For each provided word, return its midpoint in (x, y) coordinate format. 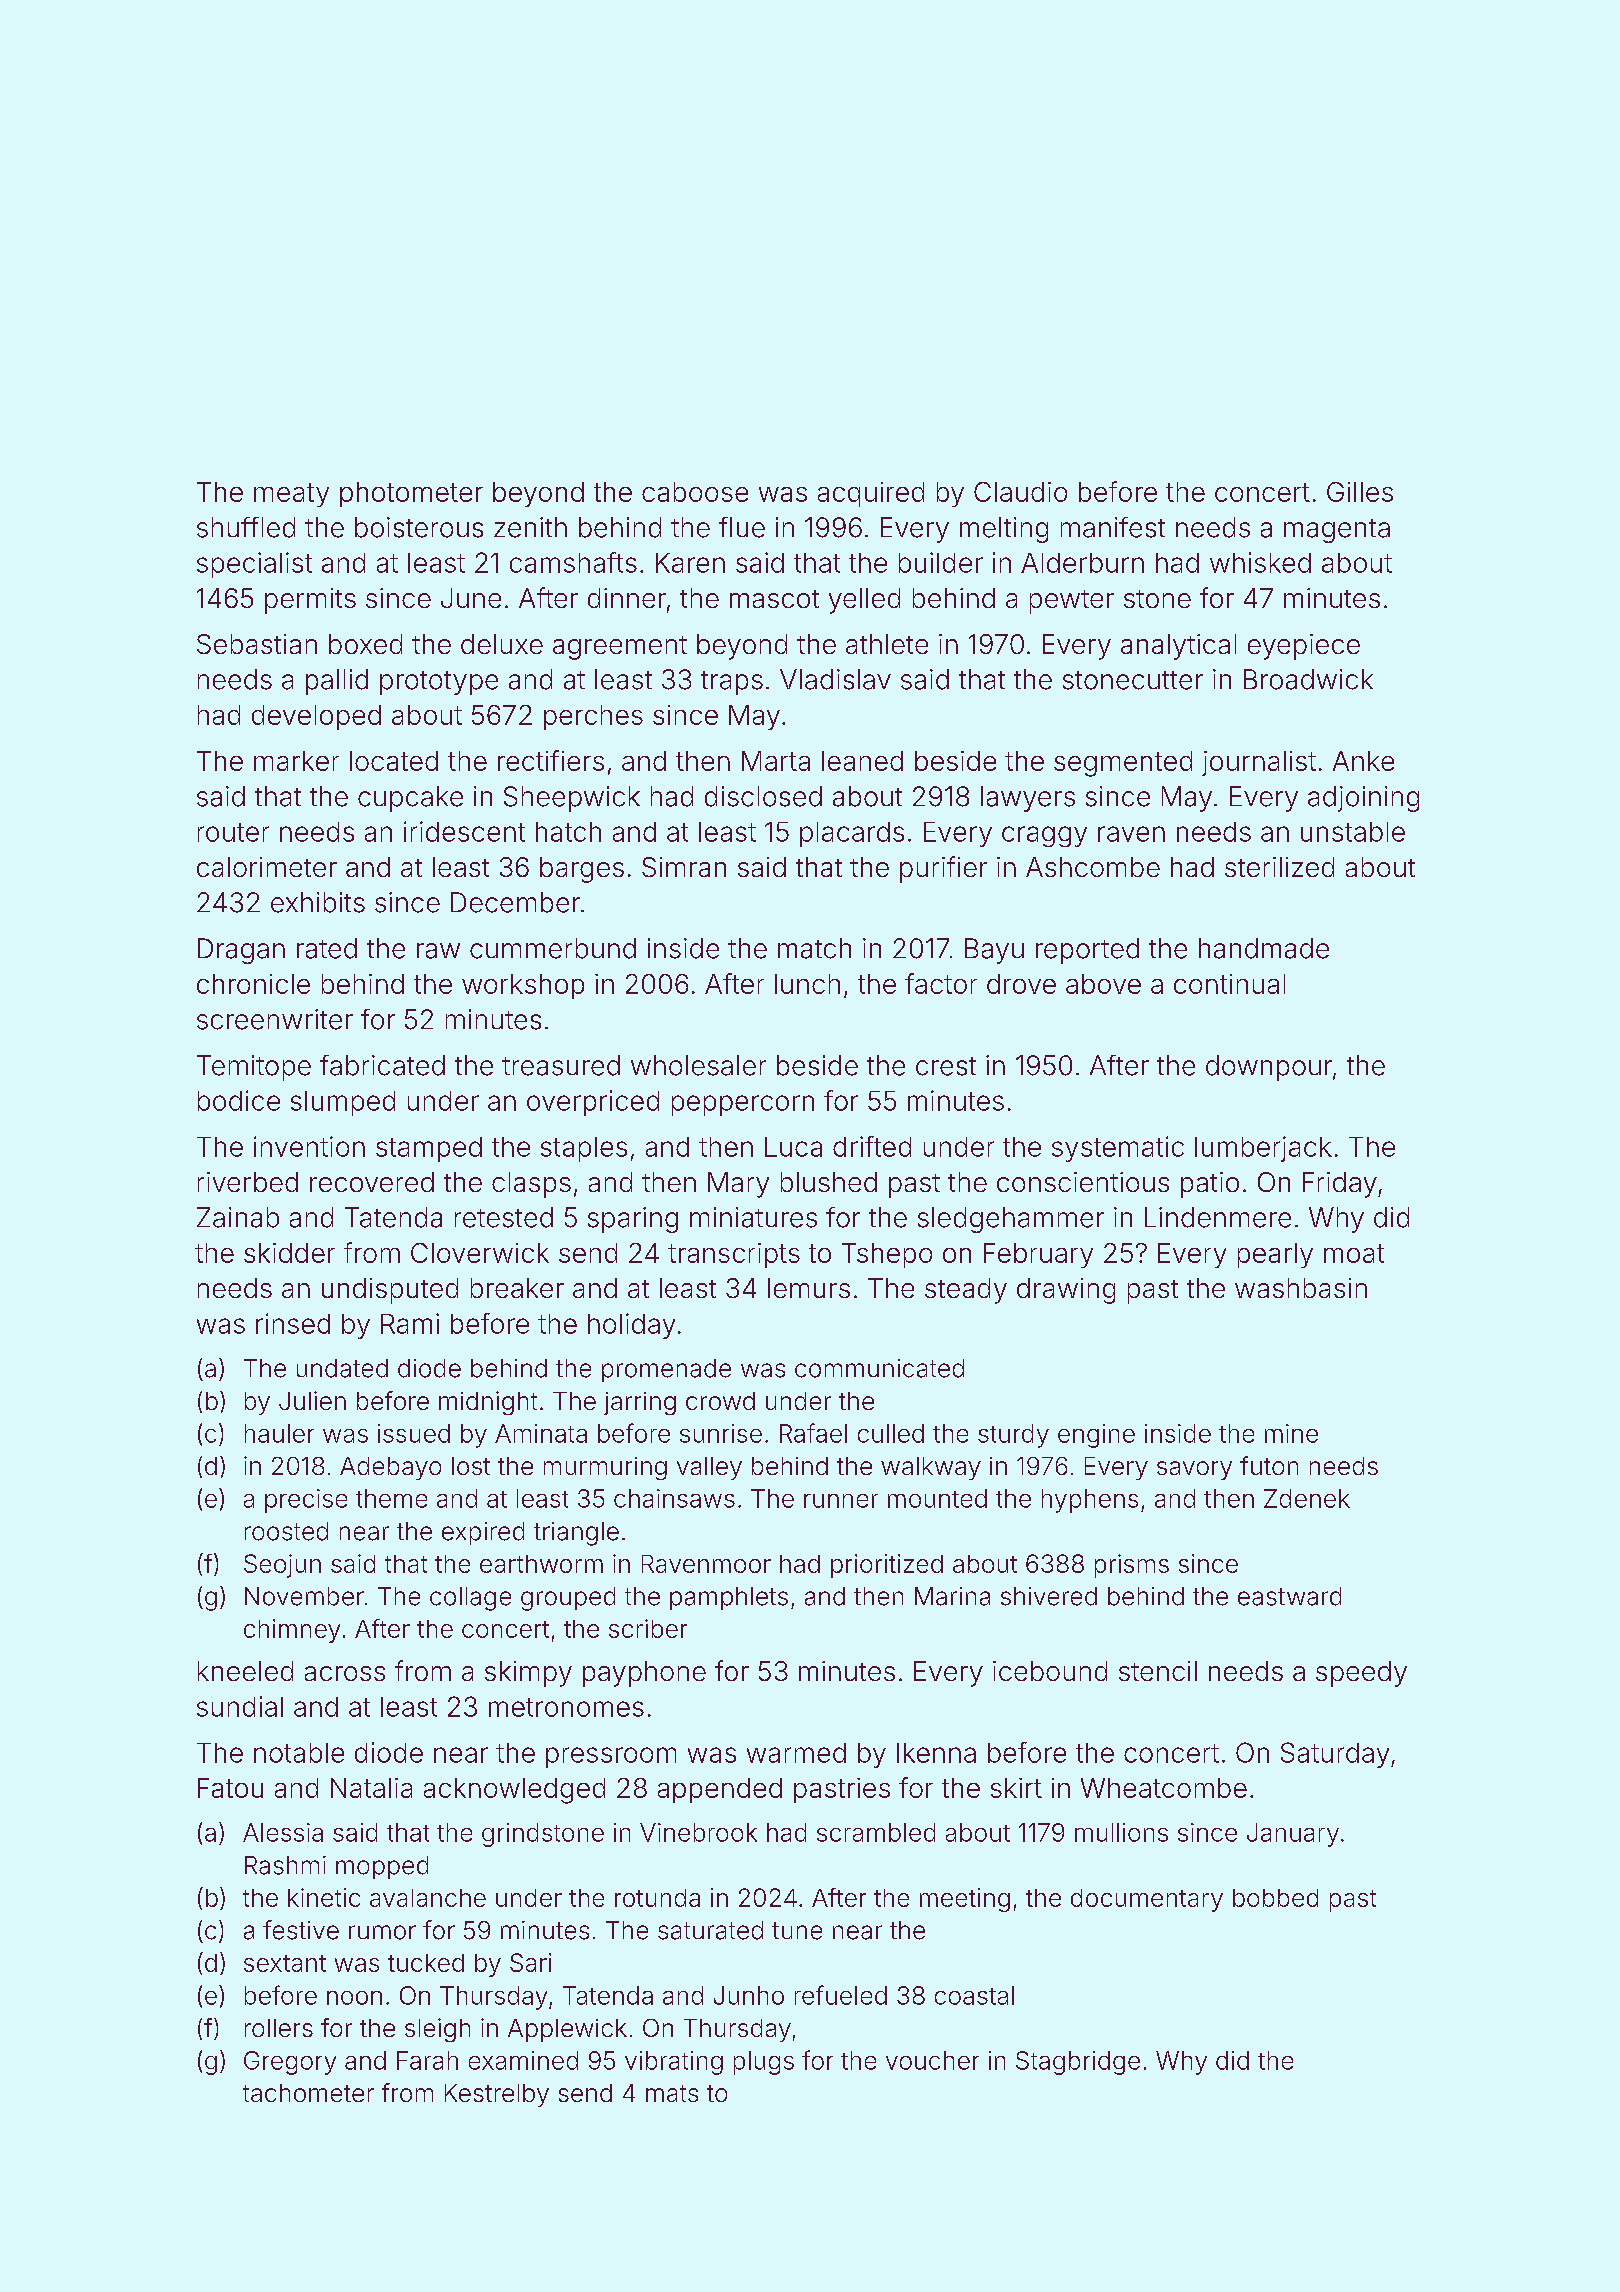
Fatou (230, 1788)
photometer (411, 494)
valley (709, 1468)
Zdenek (1307, 1498)
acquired (871, 494)
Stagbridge (1078, 2063)
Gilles (1360, 492)
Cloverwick (480, 1253)
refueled (841, 1995)
